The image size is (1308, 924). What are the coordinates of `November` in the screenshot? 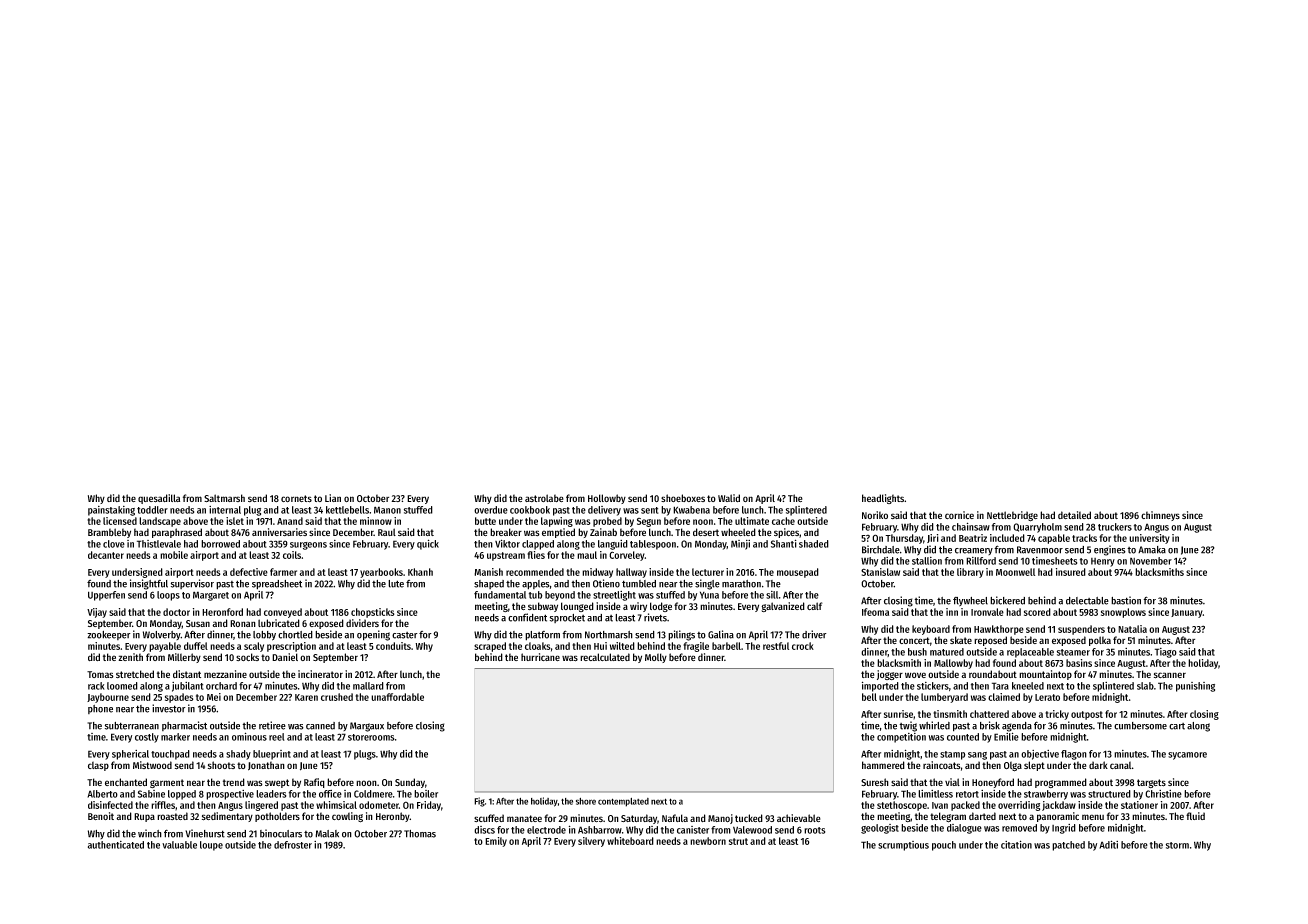 It's located at (1151, 561).
